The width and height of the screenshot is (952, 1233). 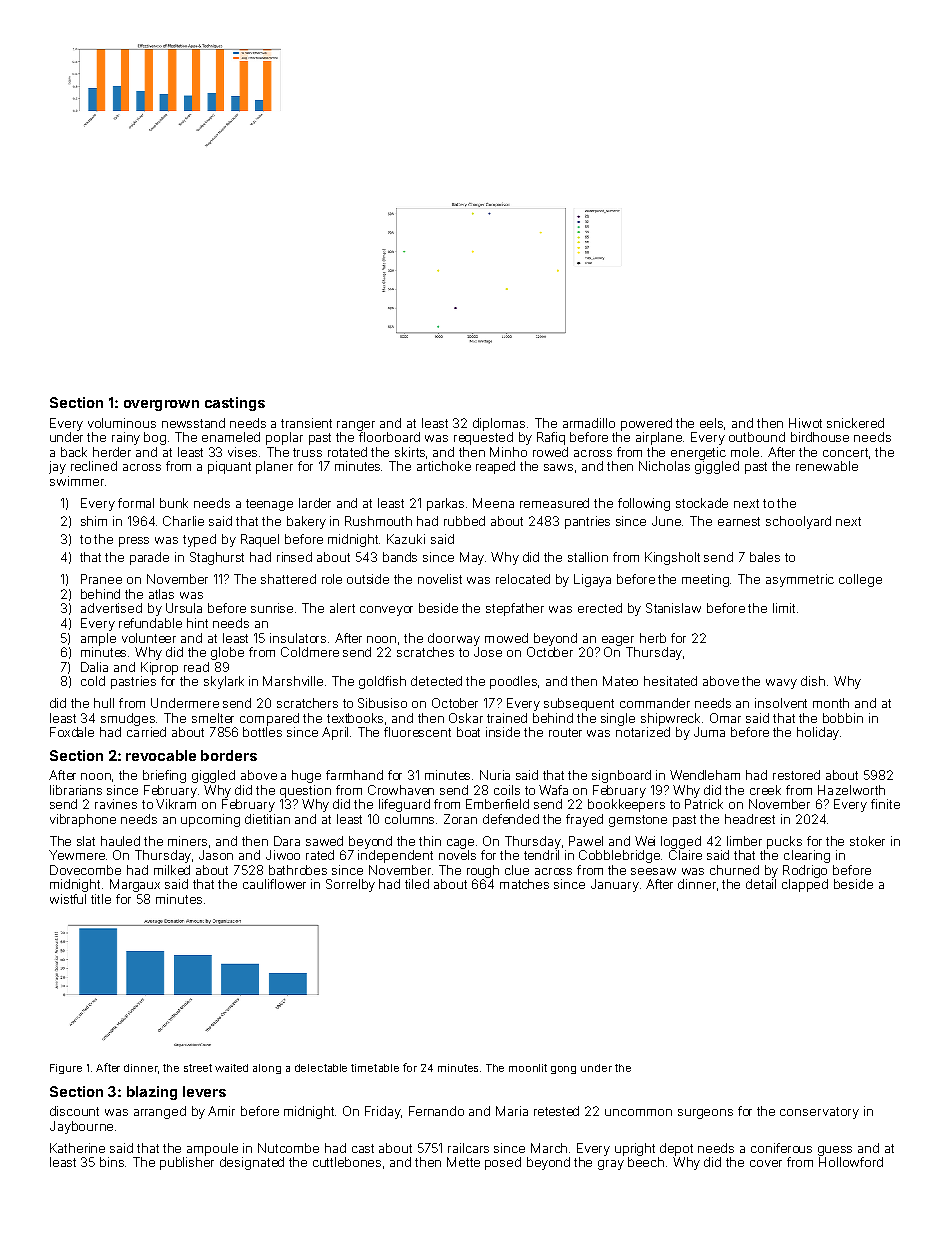 What do you see at coordinates (77, 855) in the screenshot?
I see `Yewmere` at bounding box center [77, 855].
